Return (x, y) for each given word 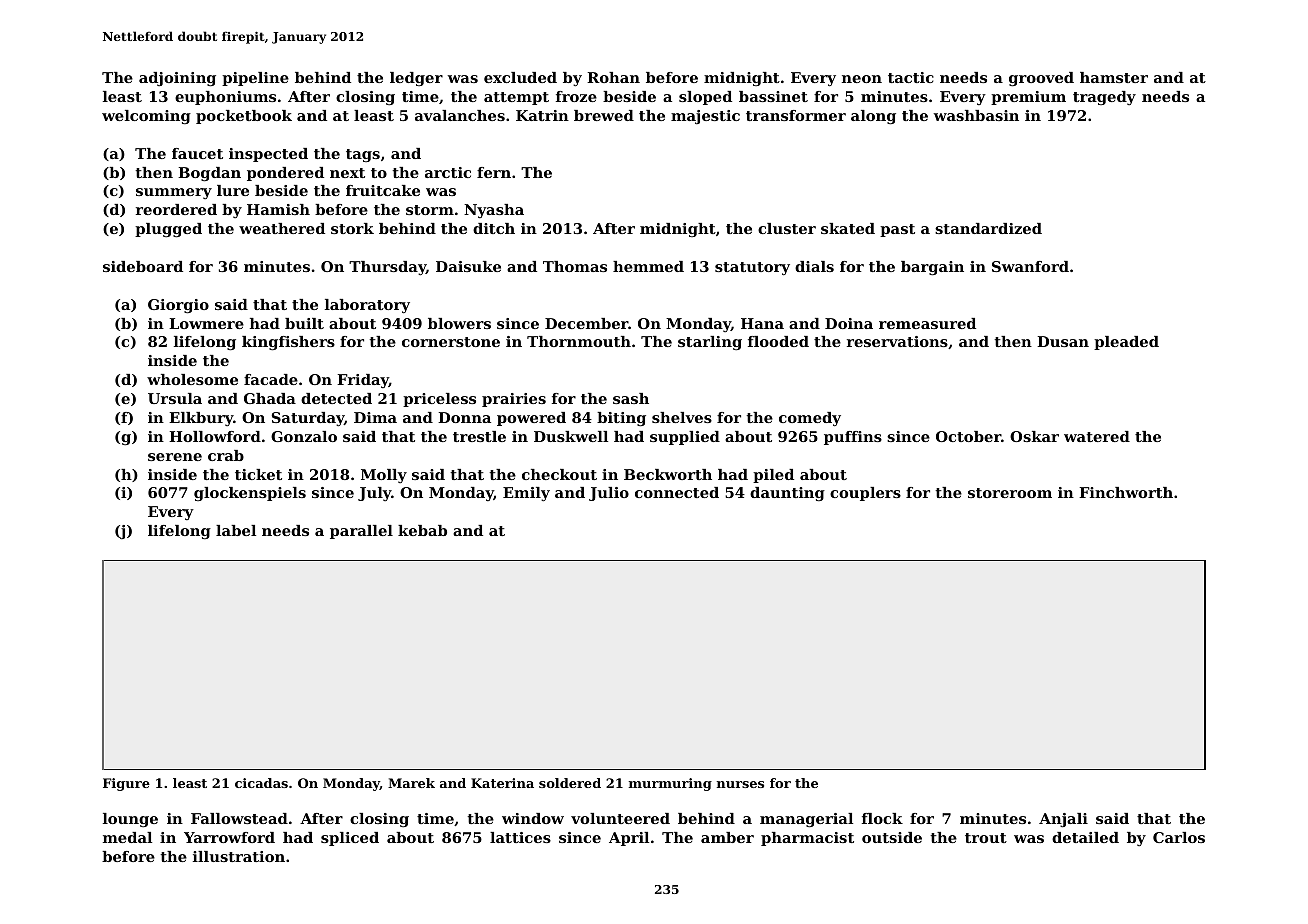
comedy (810, 419)
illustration (239, 856)
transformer (796, 115)
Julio (609, 494)
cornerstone (451, 342)
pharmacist (807, 839)
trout (986, 838)
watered (1097, 436)
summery (174, 193)
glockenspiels (250, 494)
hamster (1114, 77)
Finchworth (1126, 492)
